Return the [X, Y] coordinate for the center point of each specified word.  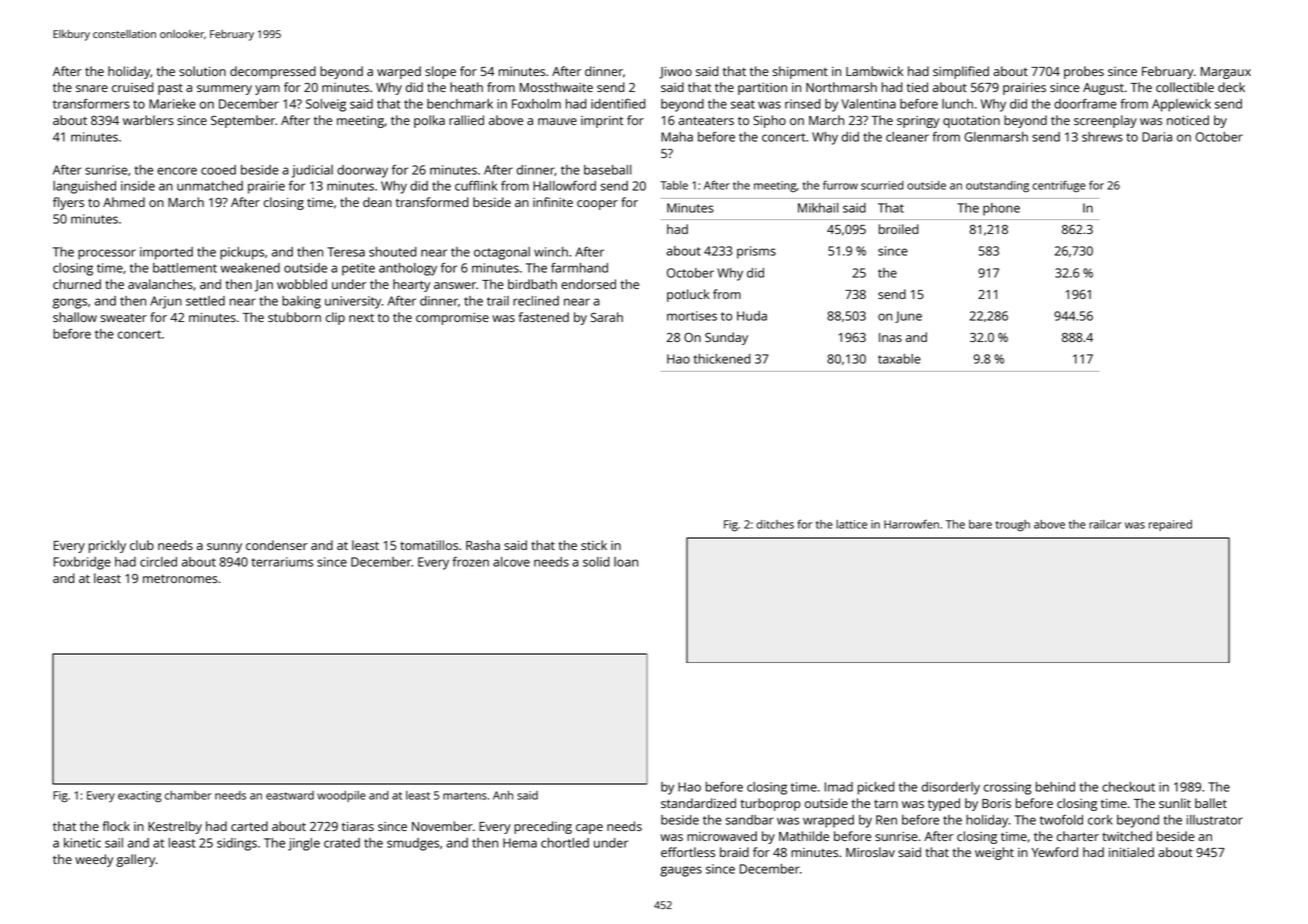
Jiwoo [675, 73]
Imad [839, 787]
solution [202, 71]
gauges [681, 871]
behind [1055, 787]
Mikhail [818, 208]
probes [1084, 72]
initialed [1131, 852]
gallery [135, 860]
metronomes [180, 579]
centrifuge [1059, 186]
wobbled [302, 284]
